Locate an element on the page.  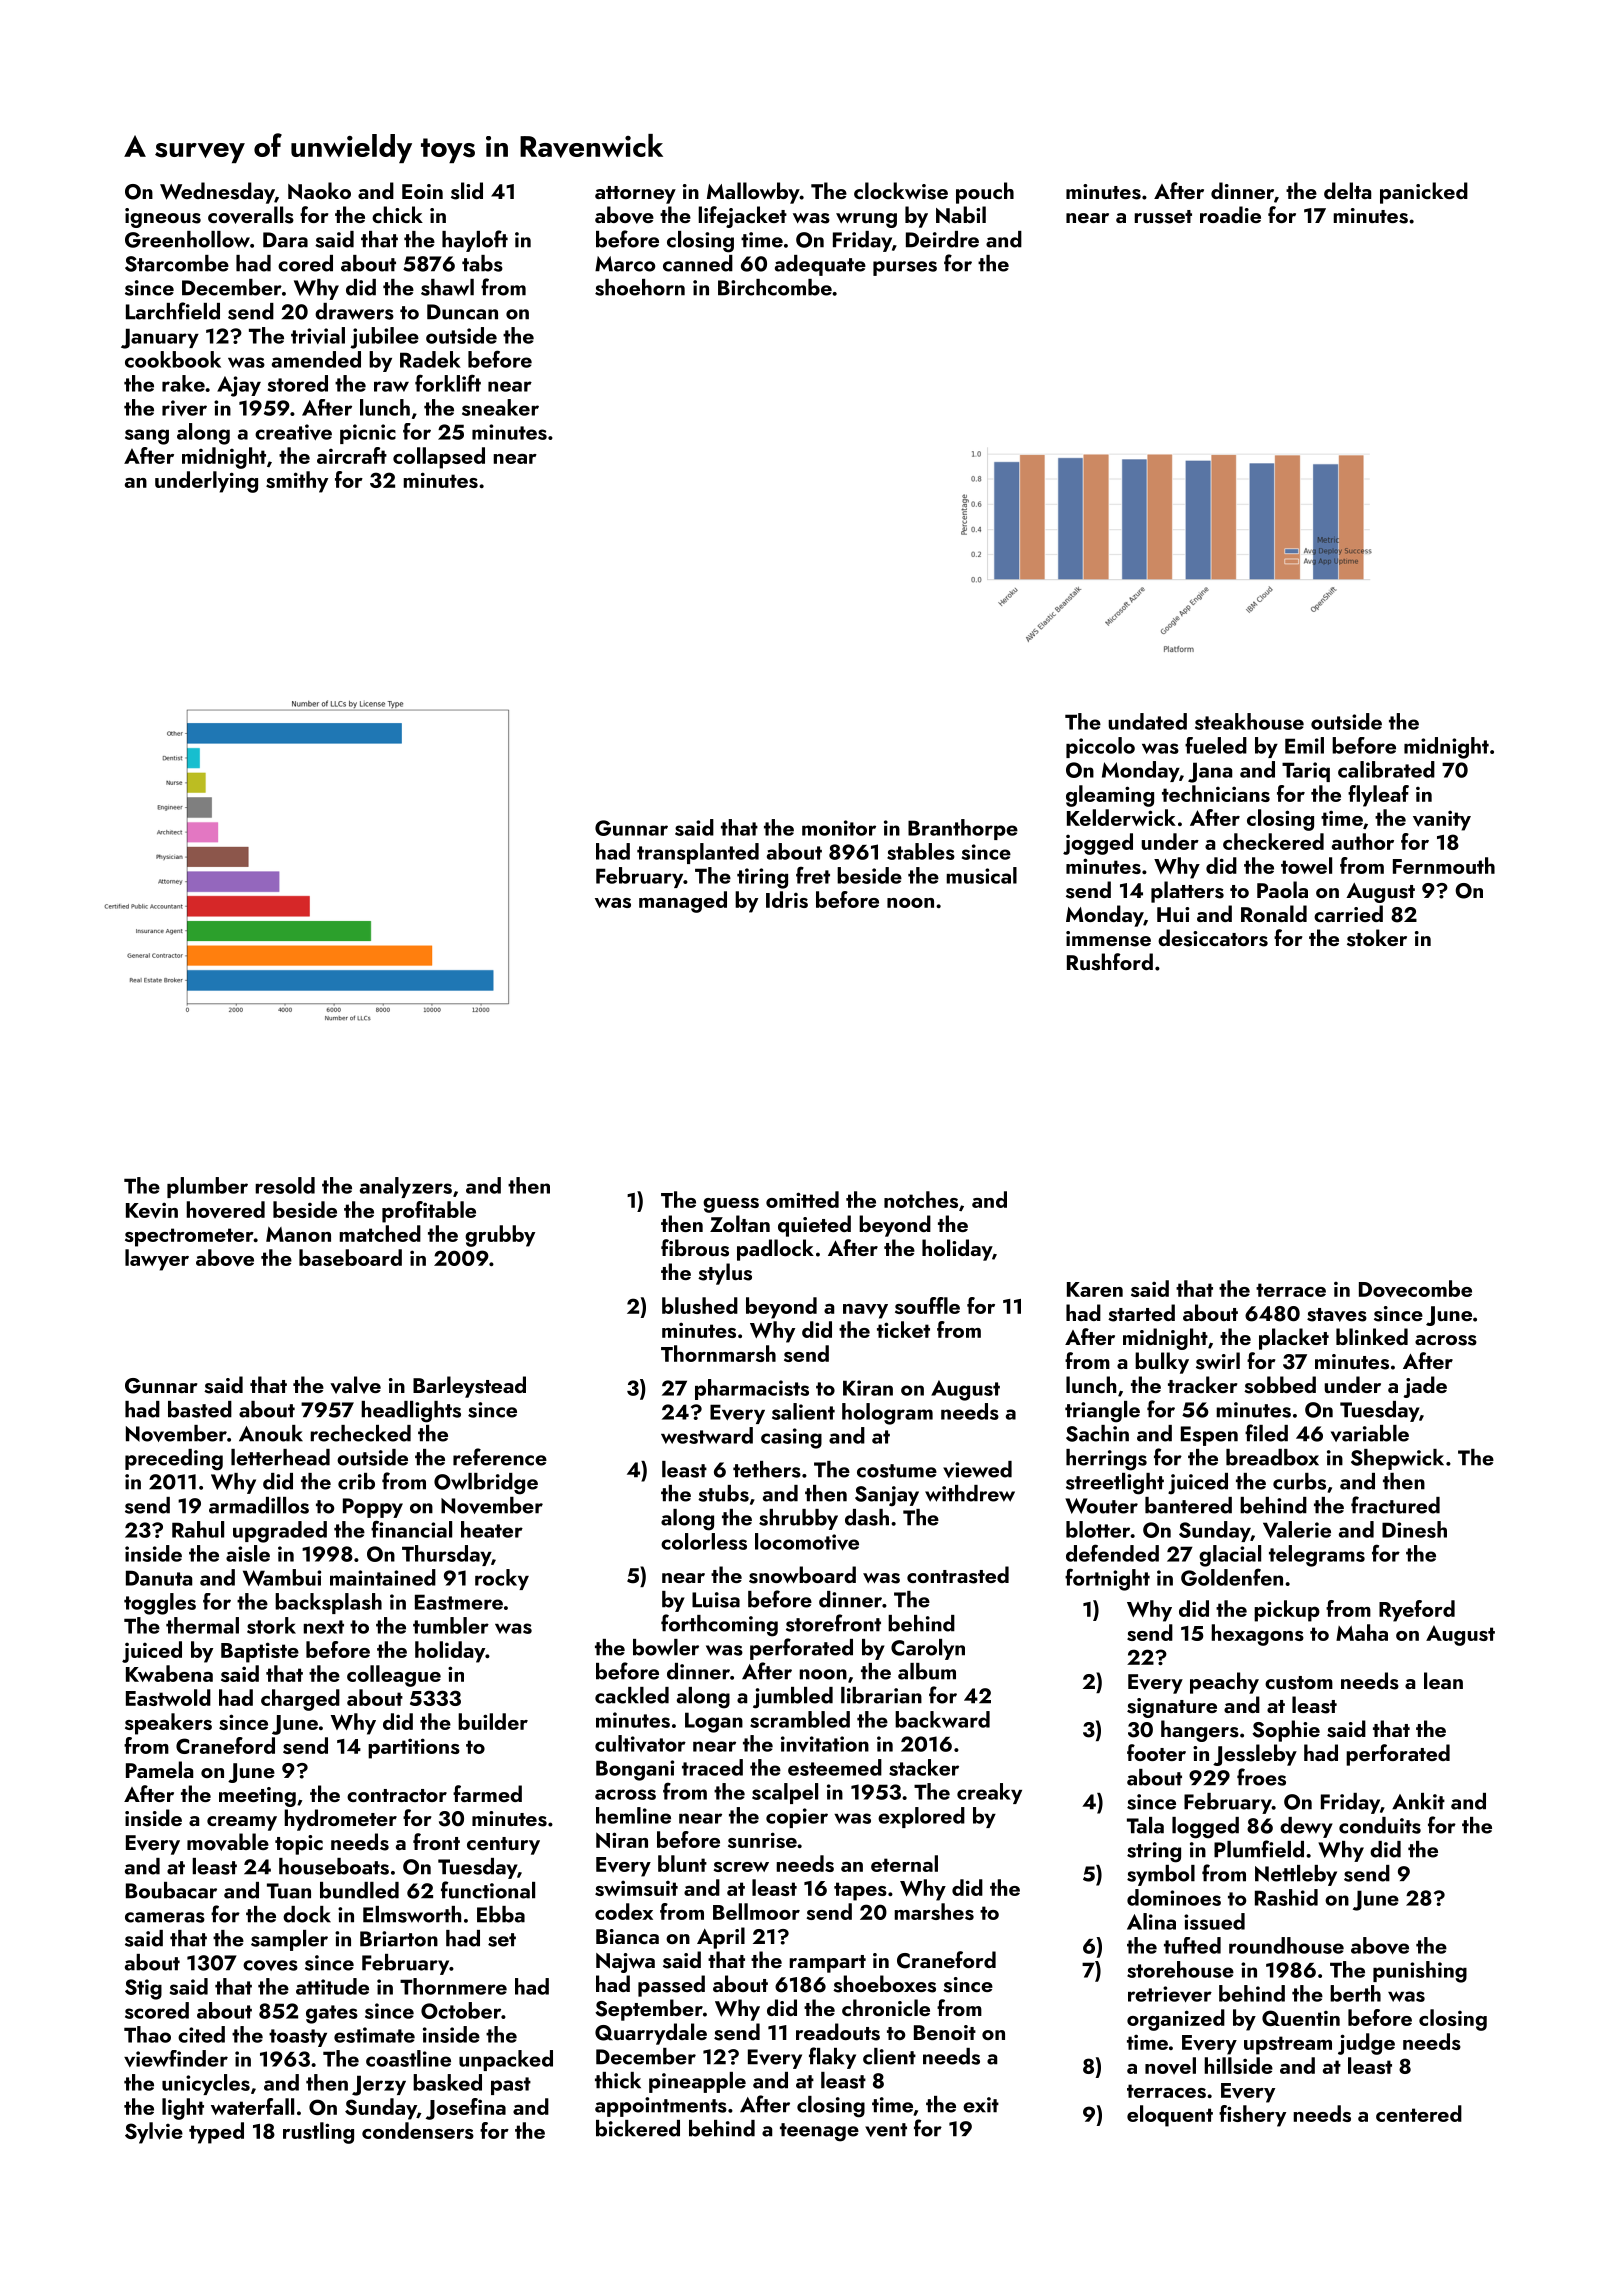
musical is located at coordinates (981, 875).
